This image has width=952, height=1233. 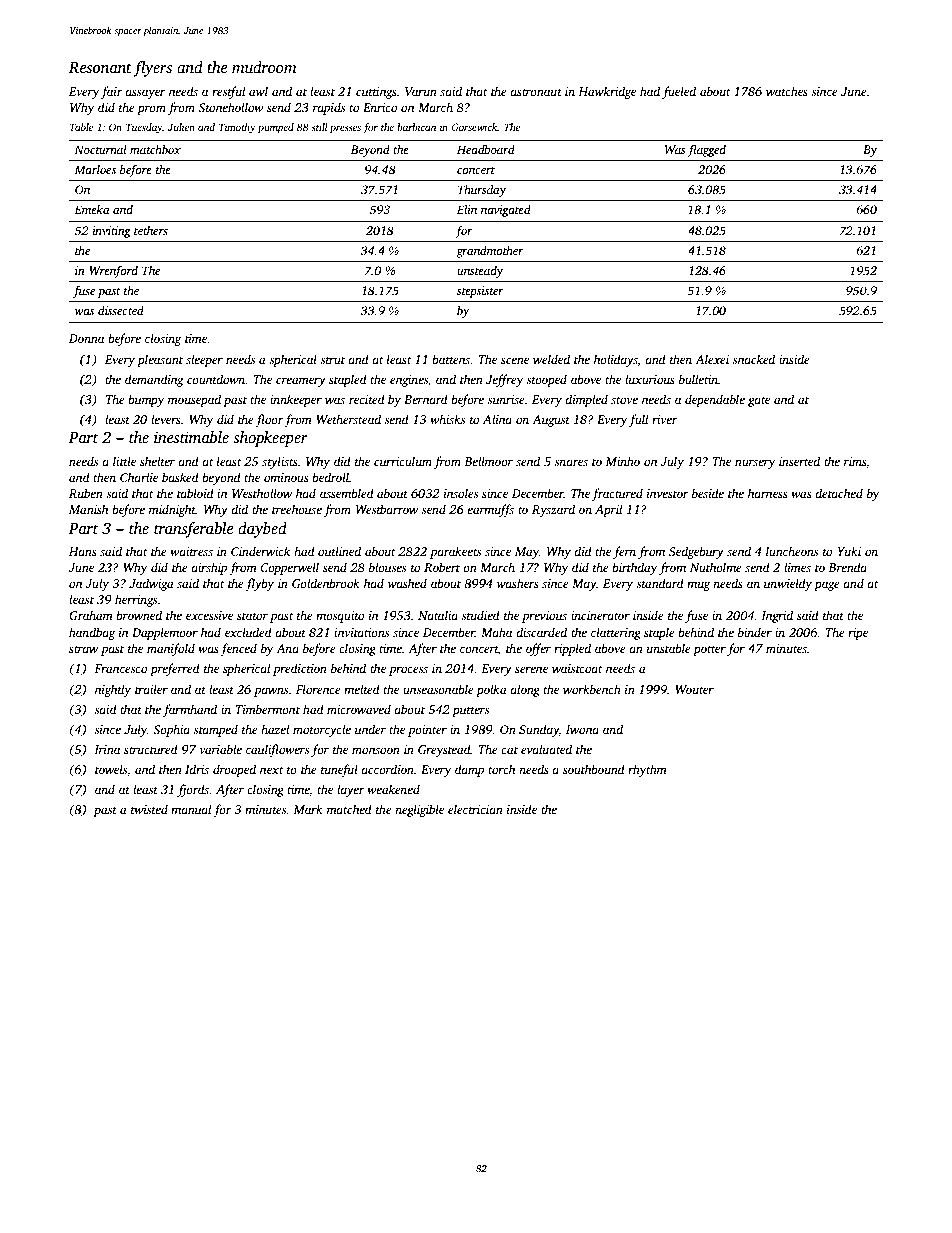 I want to click on scene, so click(x=515, y=360).
